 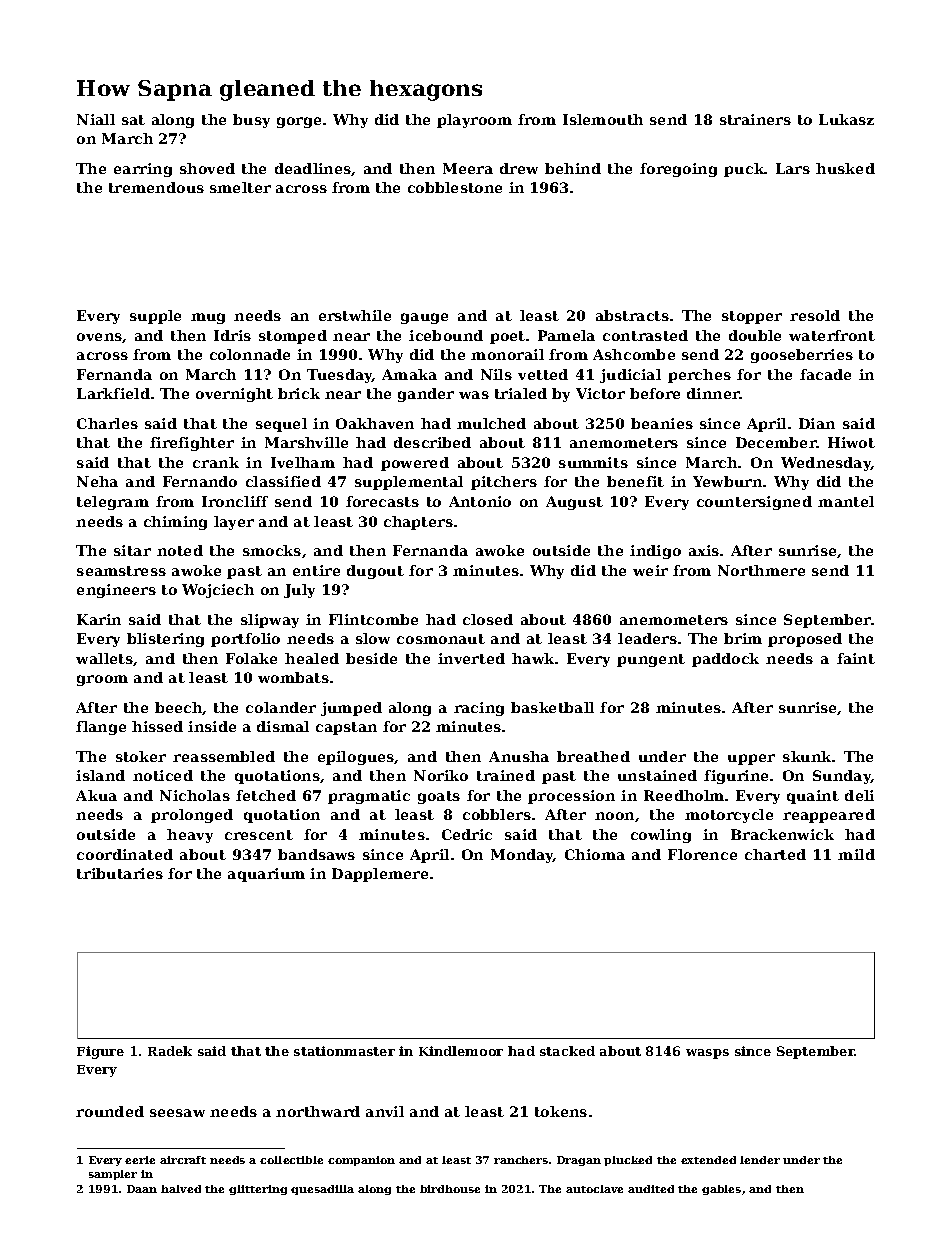 What do you see at coordinates (113, 503) in the image?
I see `telegram` at bounding box center [113, 503].
